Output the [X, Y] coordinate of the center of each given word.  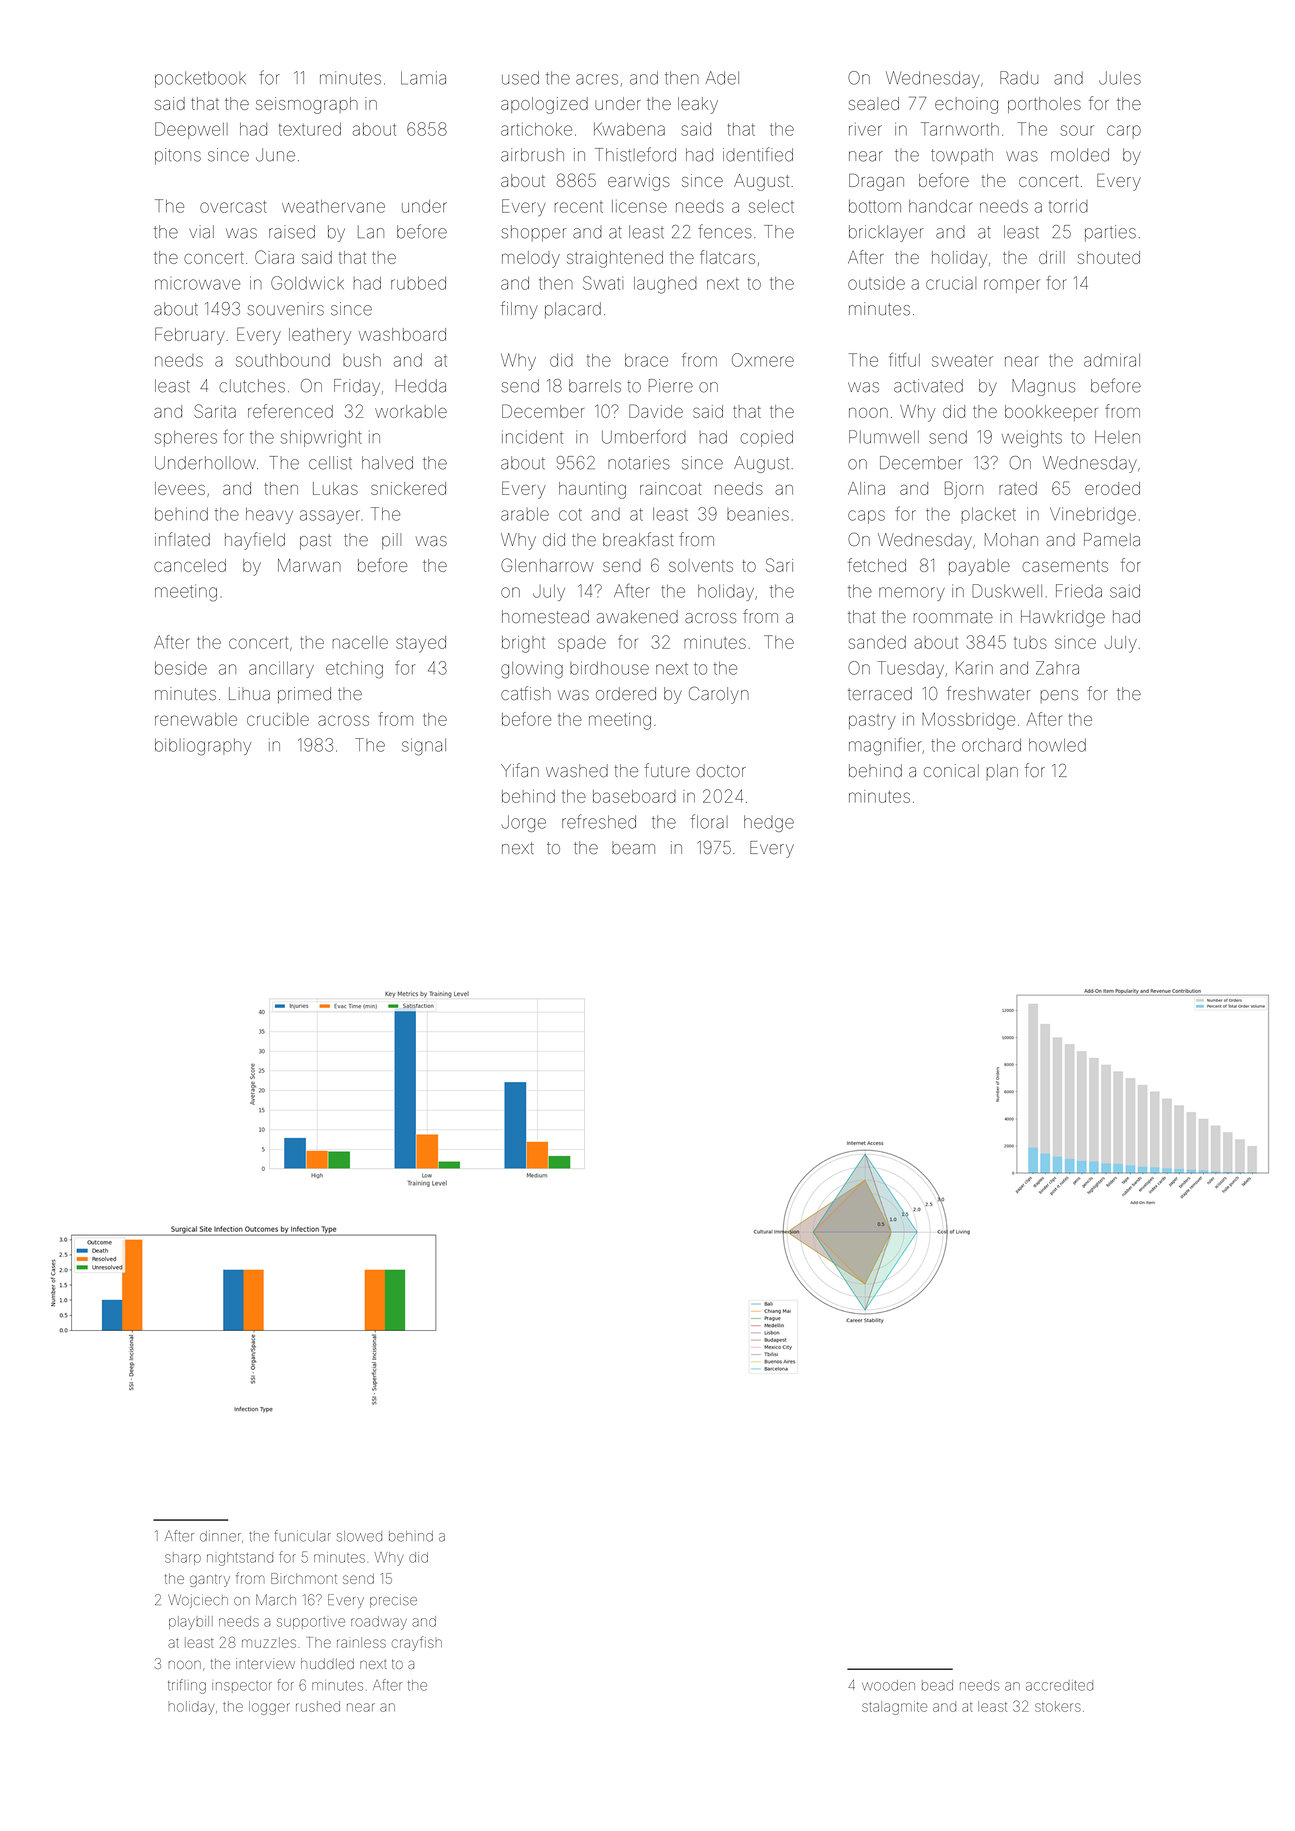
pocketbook [200, 79]
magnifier [885, 746]
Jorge [524, 823]
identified [758, 154]
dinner [220, 1536]
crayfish [417, 1643]
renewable [196, 719]
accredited [1059, 1685]
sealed [874, 103]
